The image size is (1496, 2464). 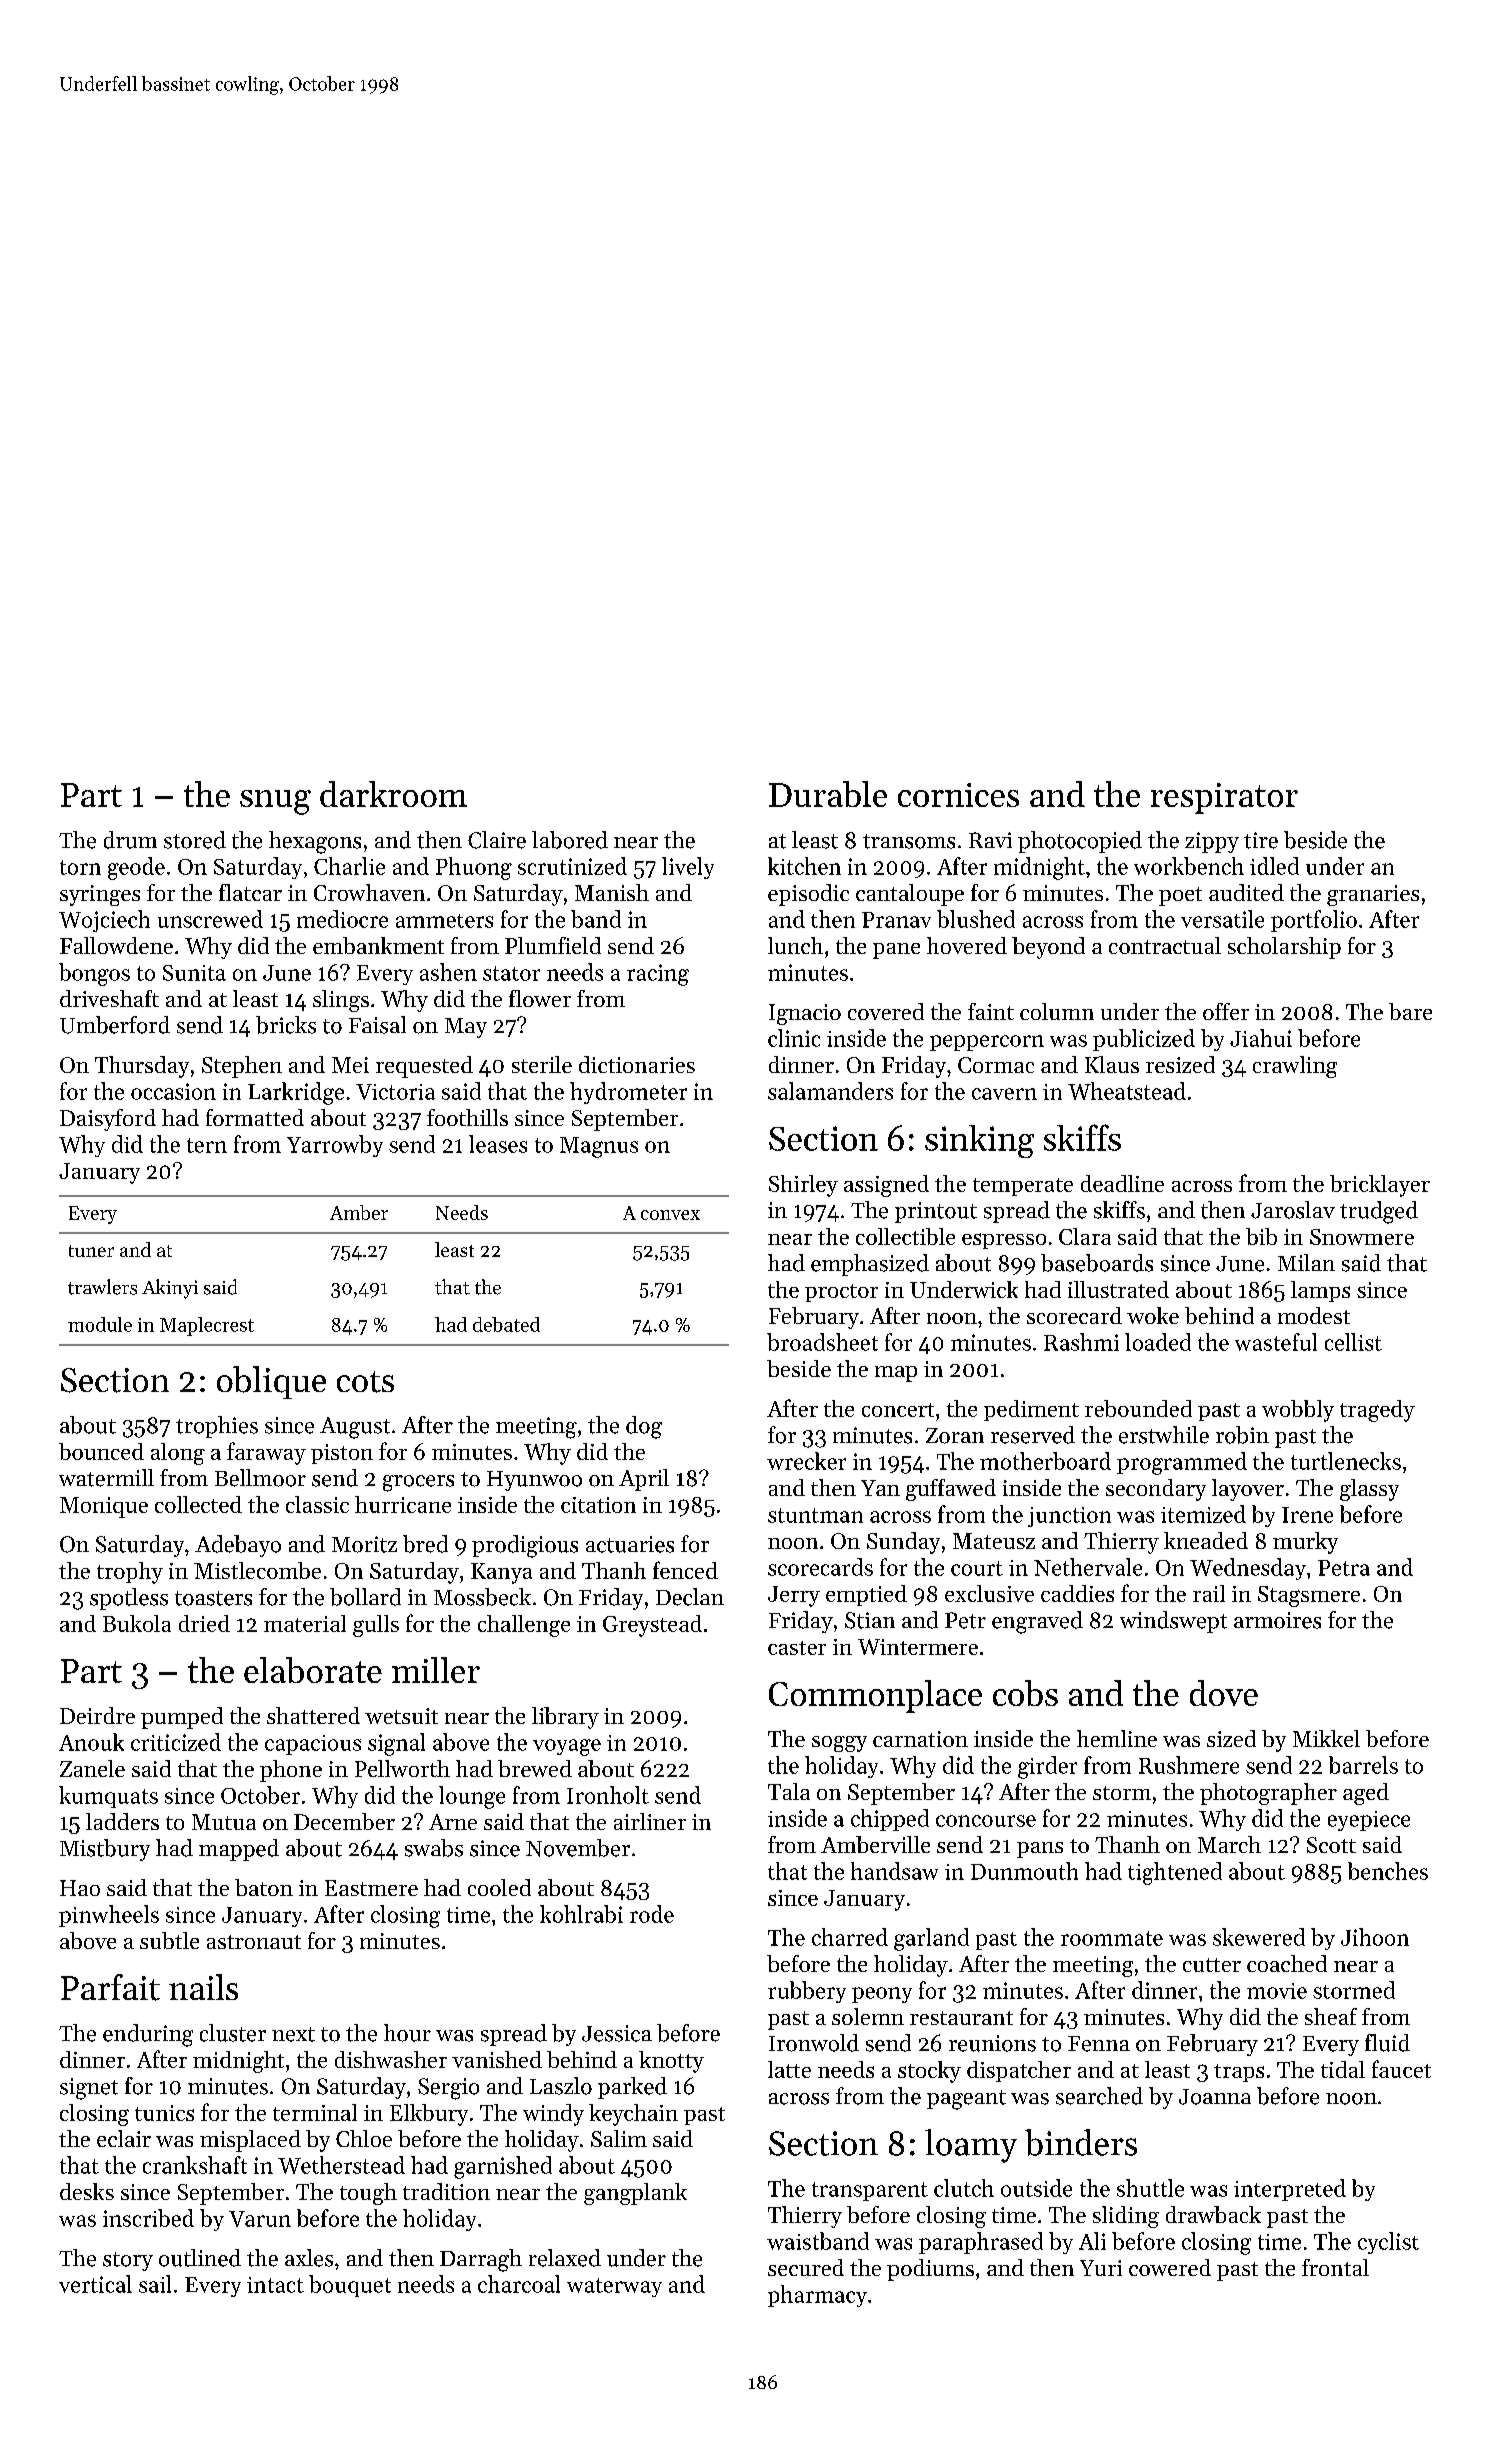 I want to click on Jessica, so click(x=617, y=2033).
